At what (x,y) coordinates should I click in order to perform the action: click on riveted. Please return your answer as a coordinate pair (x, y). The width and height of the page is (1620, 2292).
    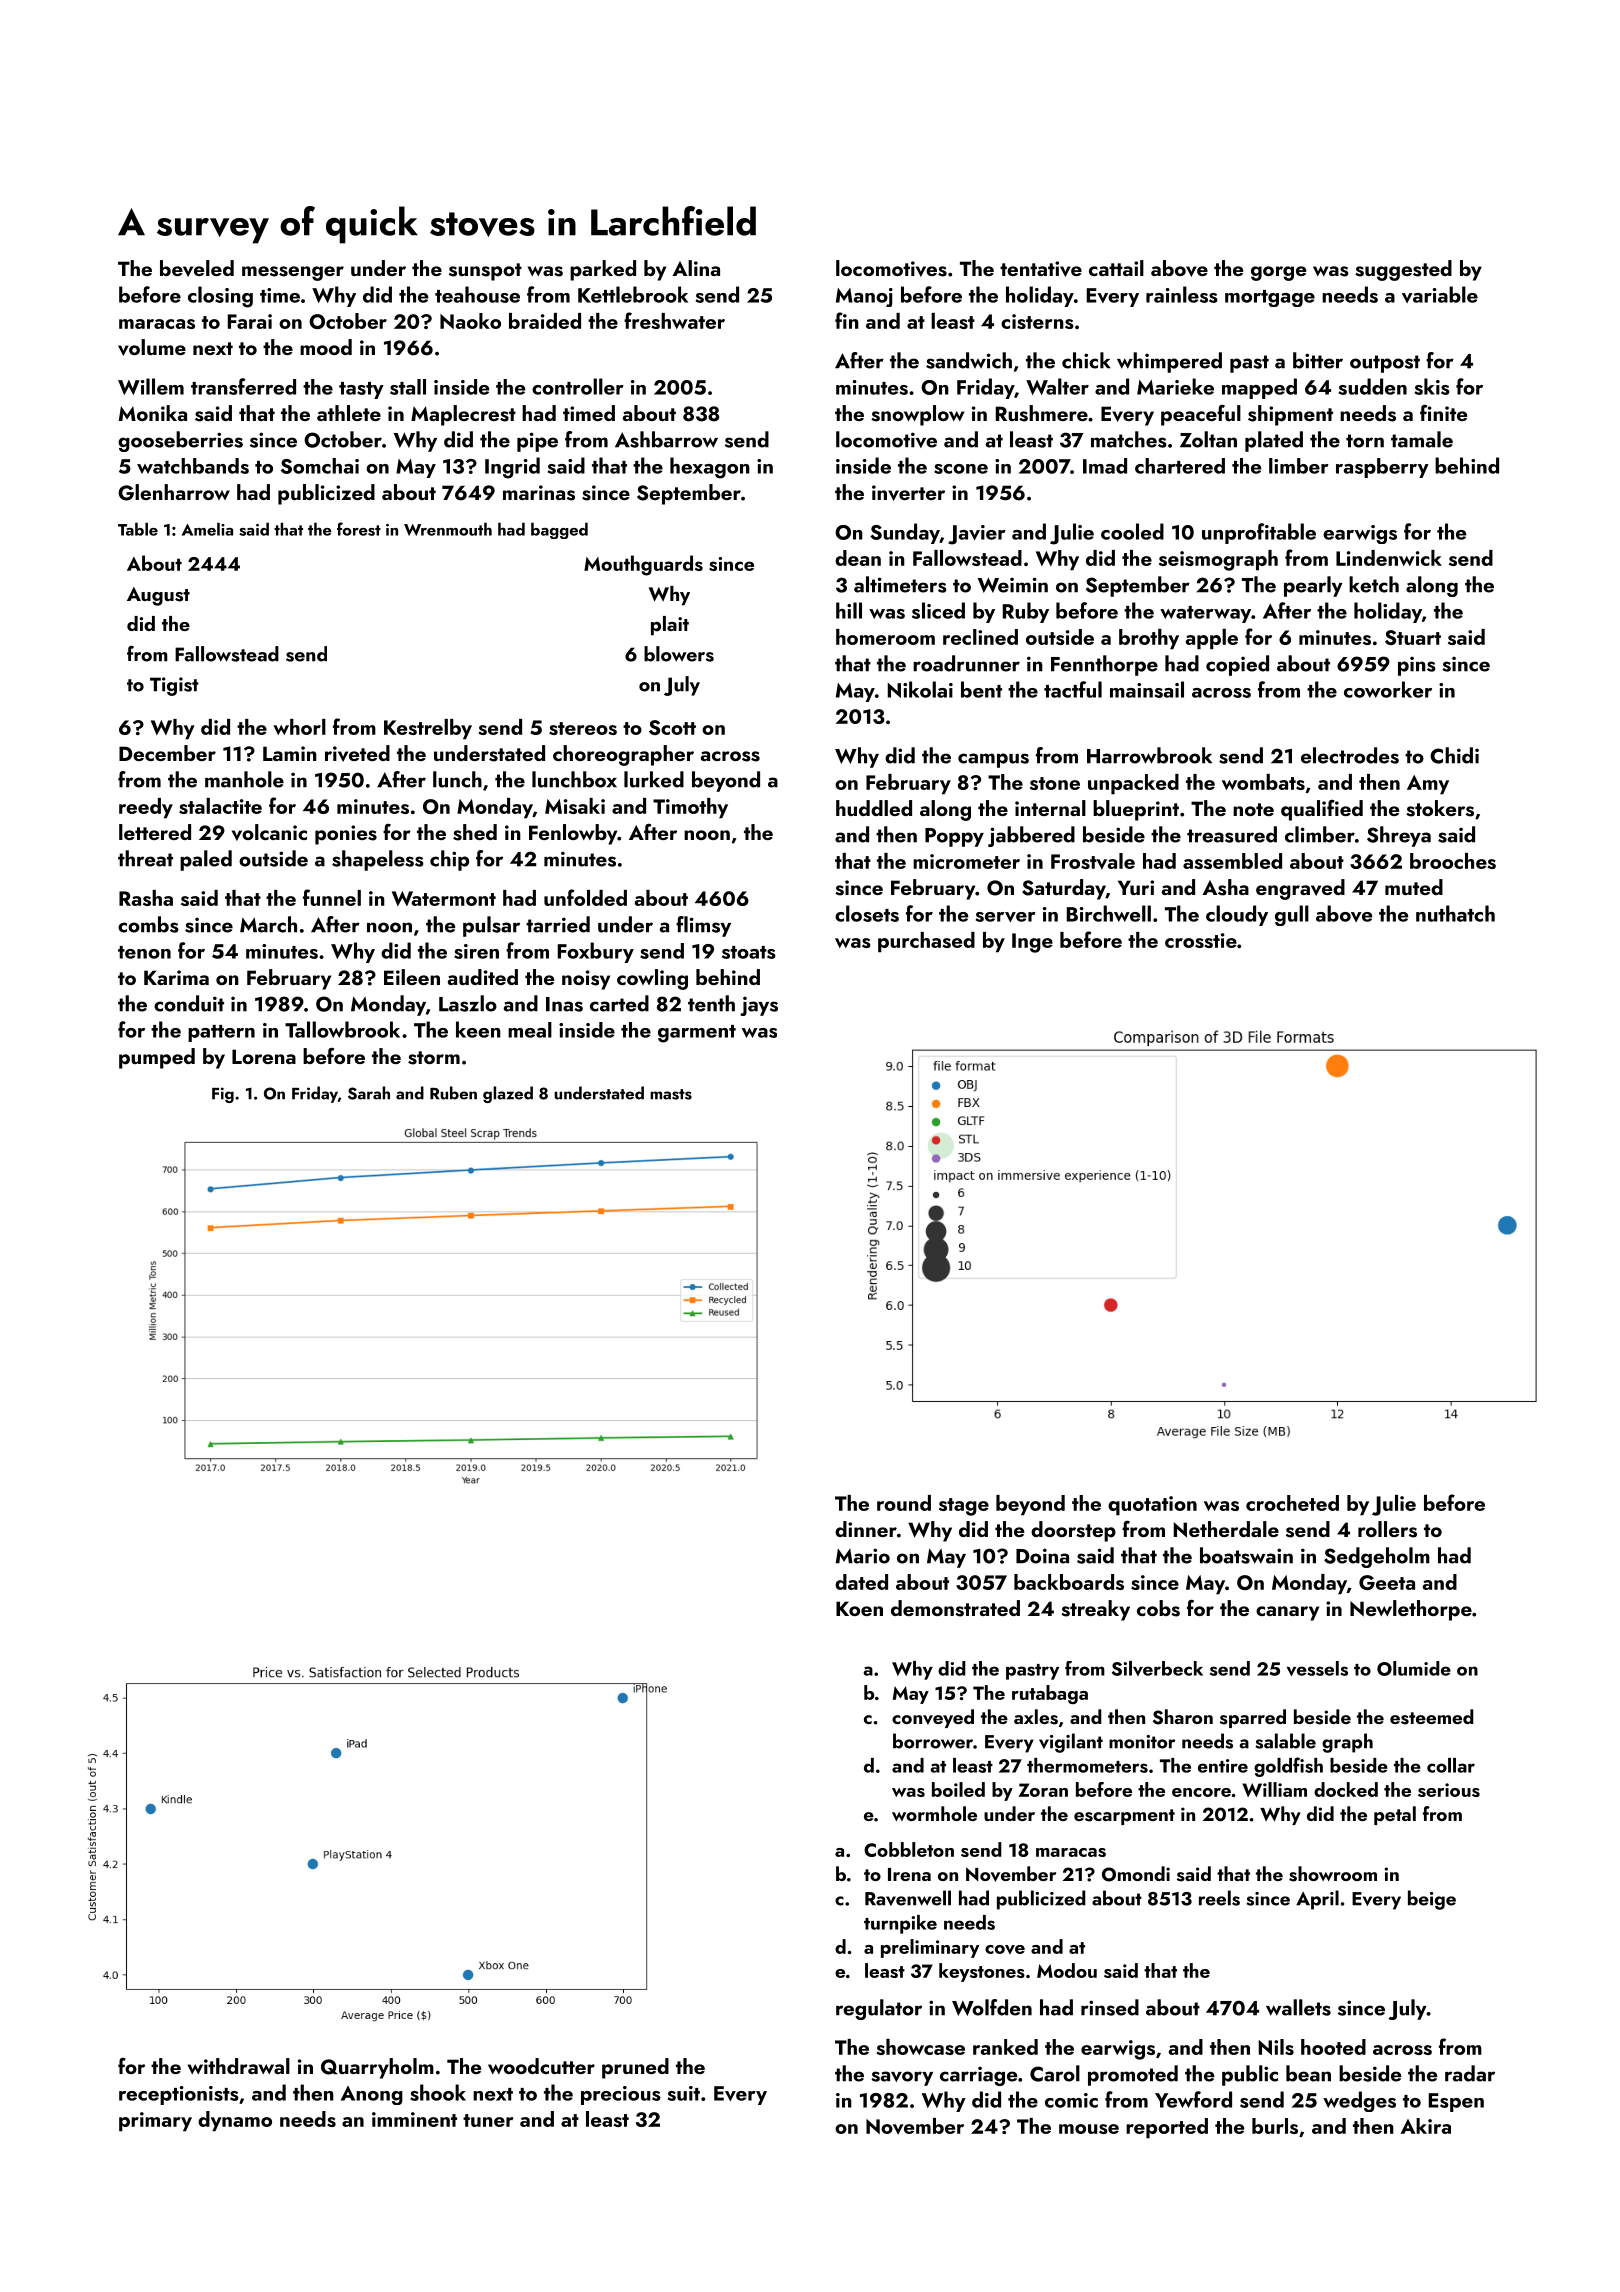
    Looking at the image, I should click on (357, 753).
